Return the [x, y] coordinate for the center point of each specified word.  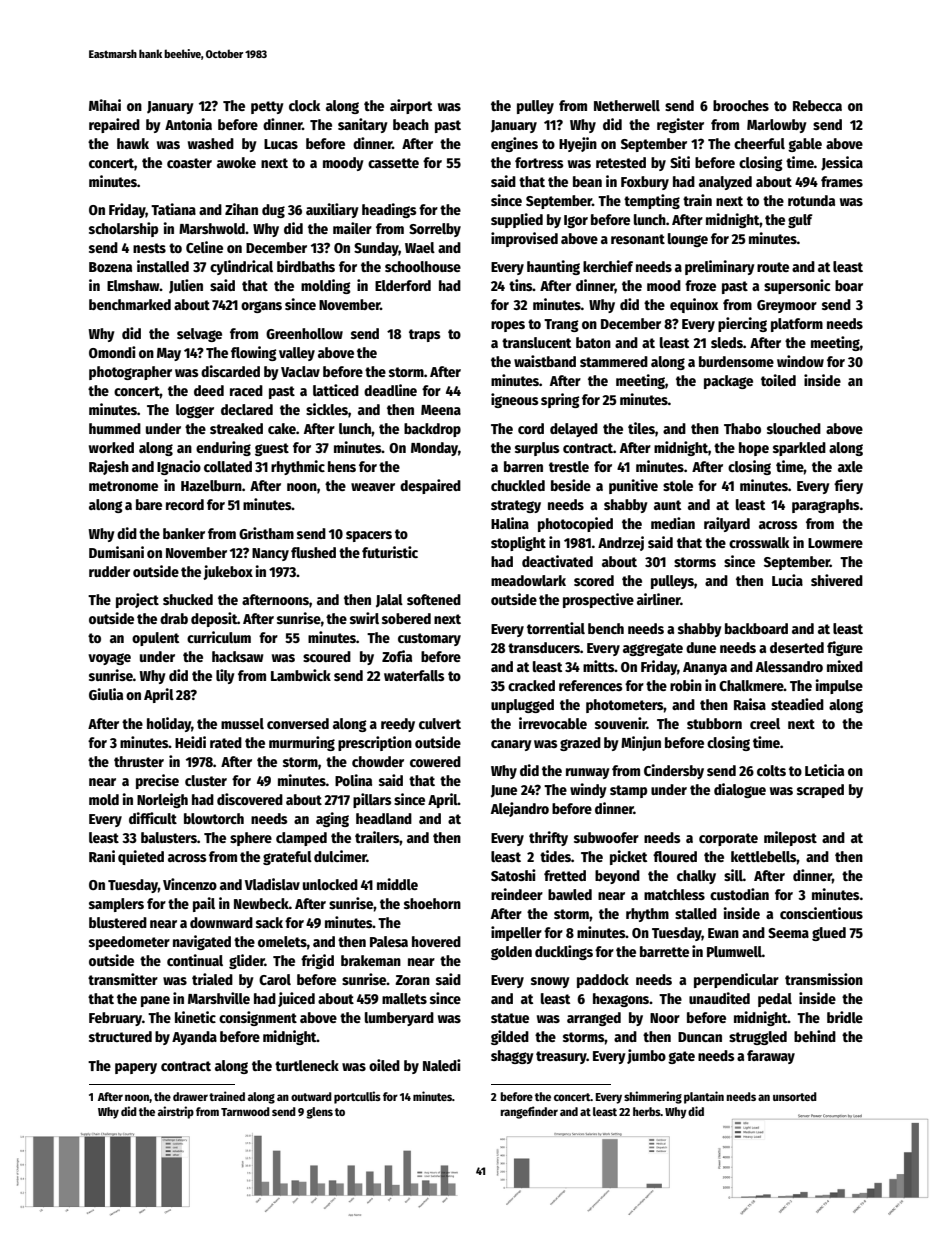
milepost [790, 838]
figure [845, 648]
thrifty [548, 838]
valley [297, 354]
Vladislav [272, 884]
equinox [694, 305]
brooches [741, 105]
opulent [155, 639]
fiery [848, 486]
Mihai [105, 105]
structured [120, 1036]
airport [411, 106]
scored [594, 580]
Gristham [266, 533]
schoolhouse [423, 266]
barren [523, 466]
